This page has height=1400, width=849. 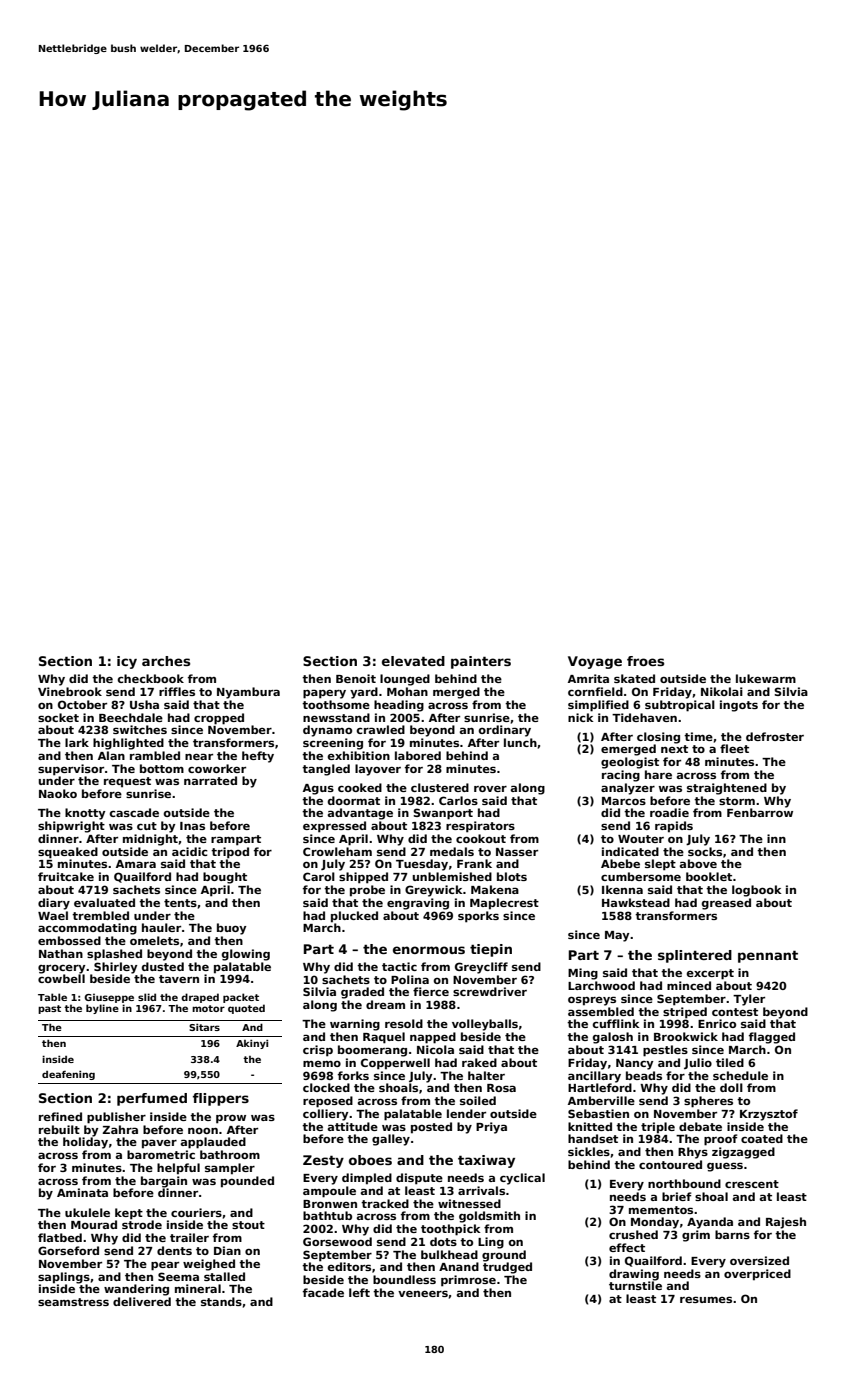 What do you see at coordinates (180, 903) in the page?
I see `tents` at bounding box center [180, 903].
